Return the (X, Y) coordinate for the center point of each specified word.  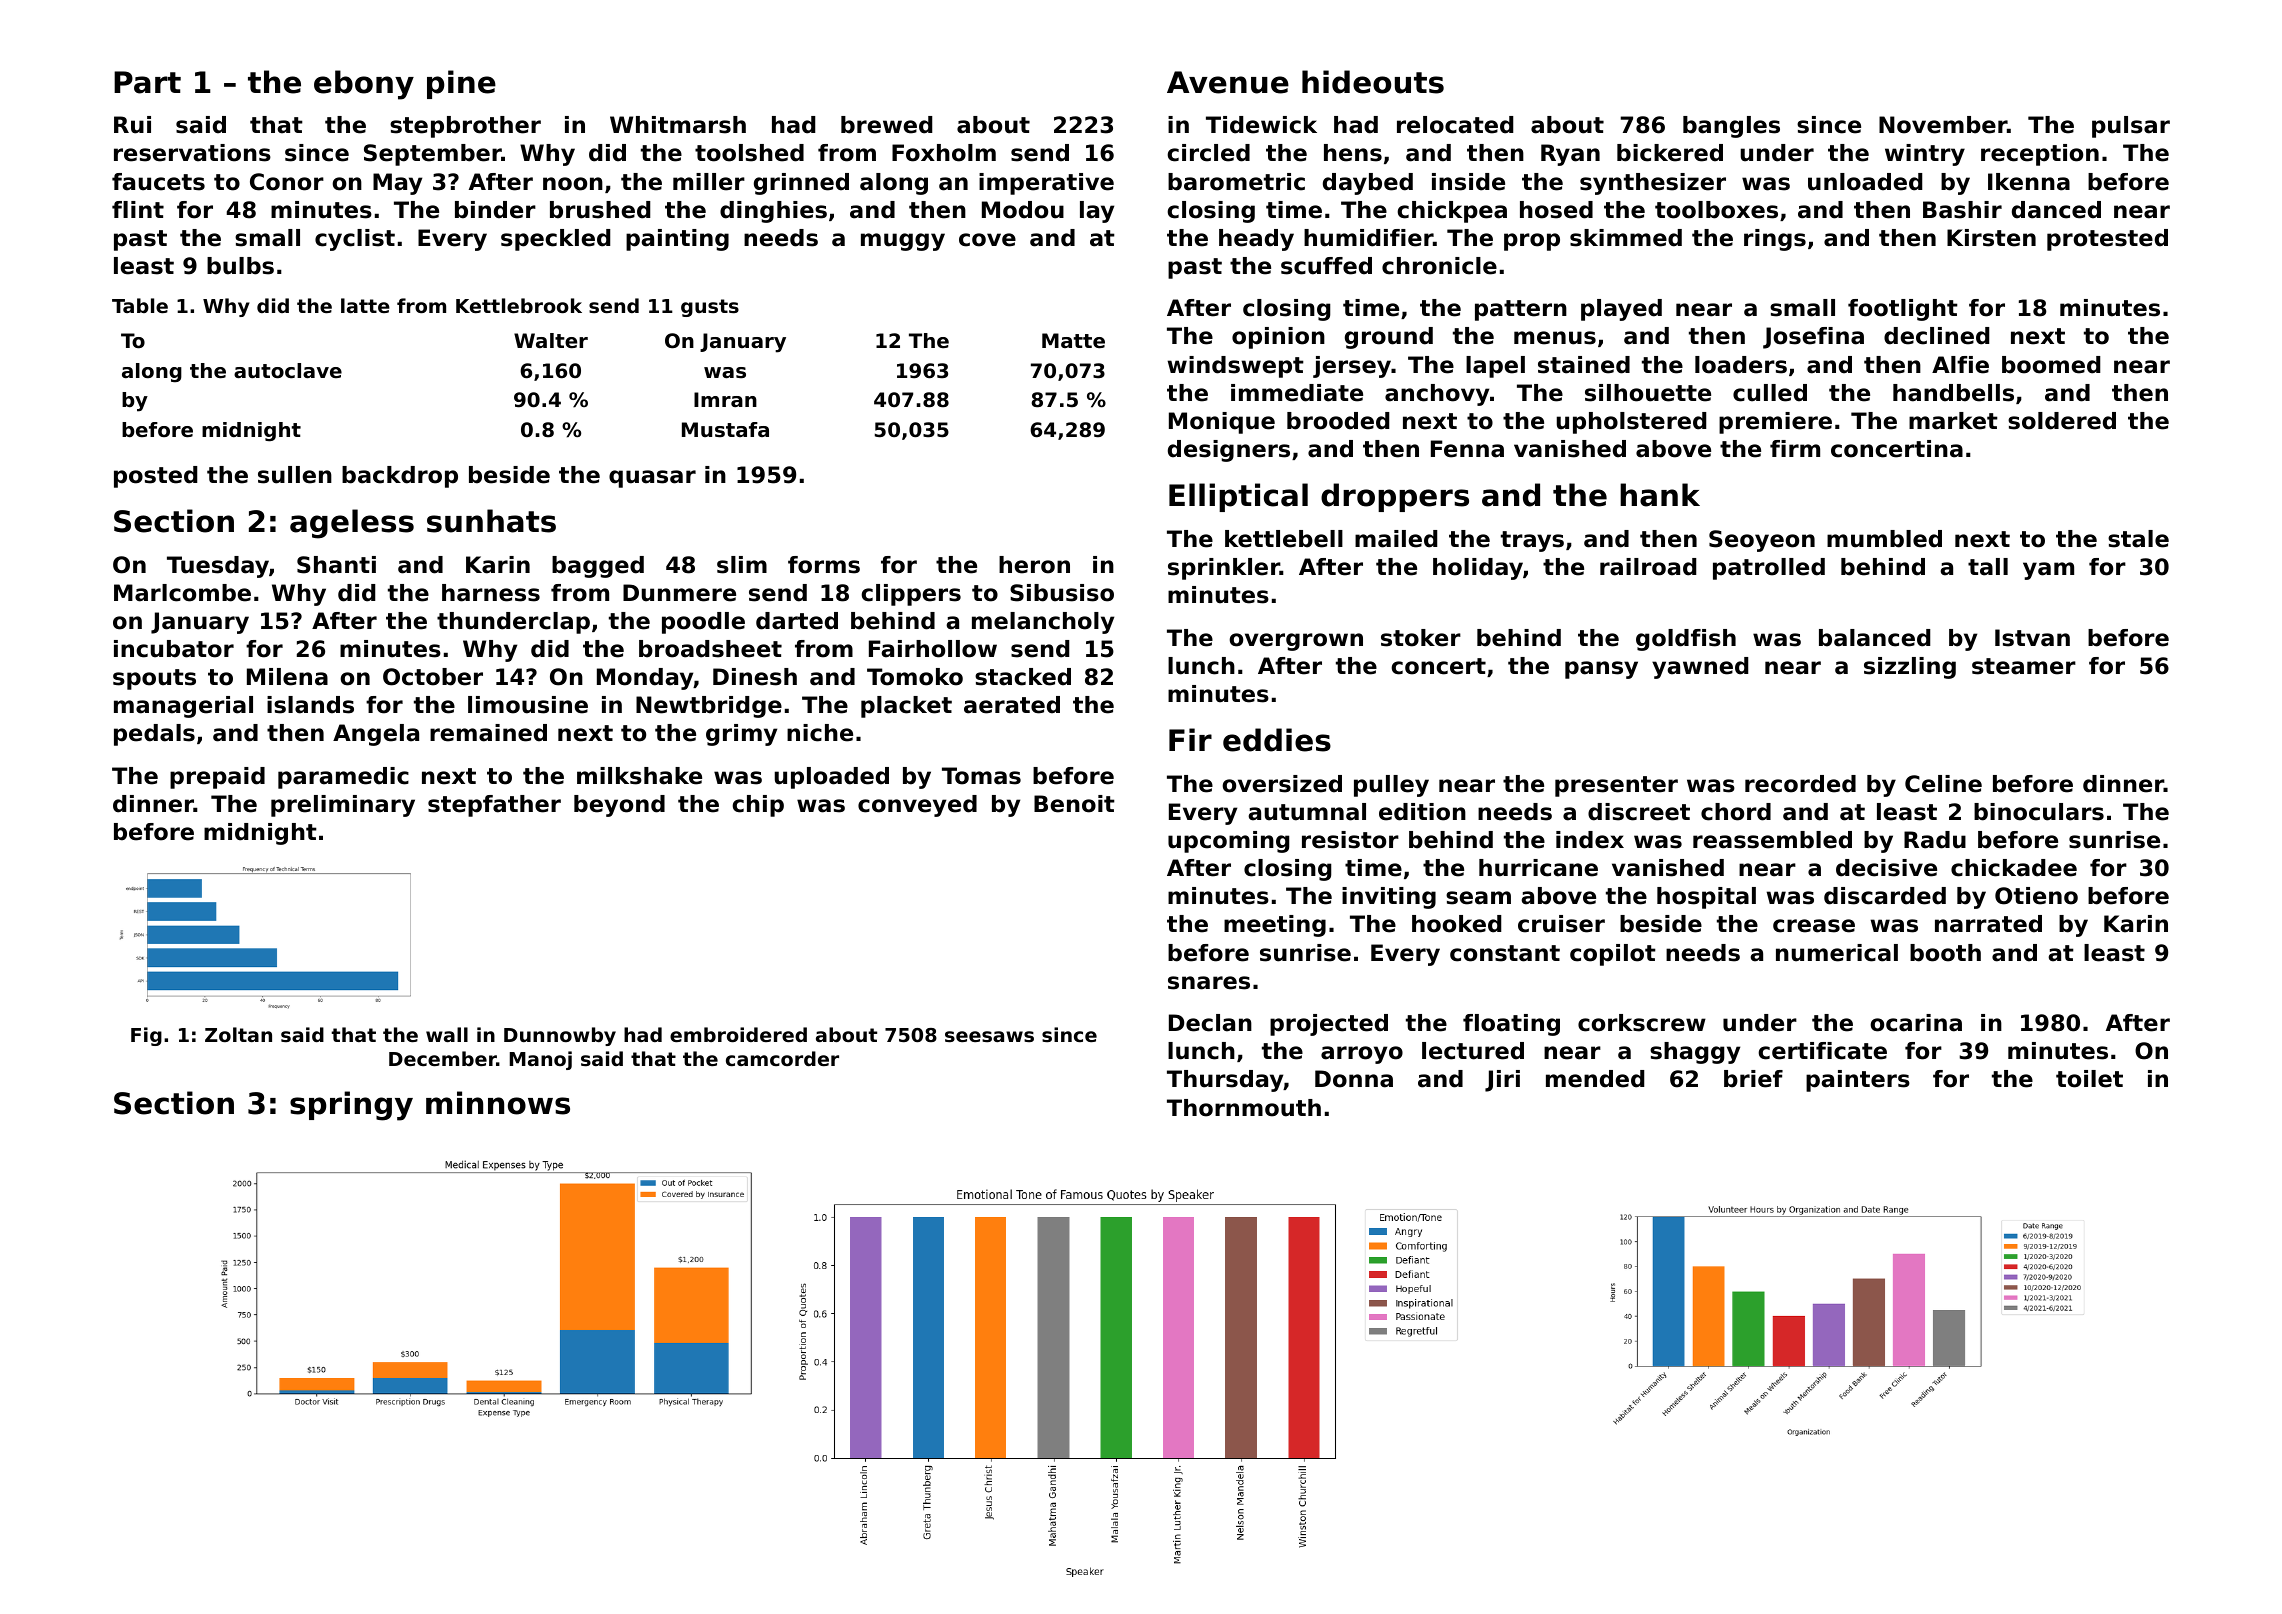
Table (140, 305)
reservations (192, 153)
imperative (1046, 184)
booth (1945, 953)
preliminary (343, 806)
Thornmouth (1244, 1108)
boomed (2051, 365)
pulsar (2131, 127)
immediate (1297, 393)
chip (758, 806)
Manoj (541, 1060)
